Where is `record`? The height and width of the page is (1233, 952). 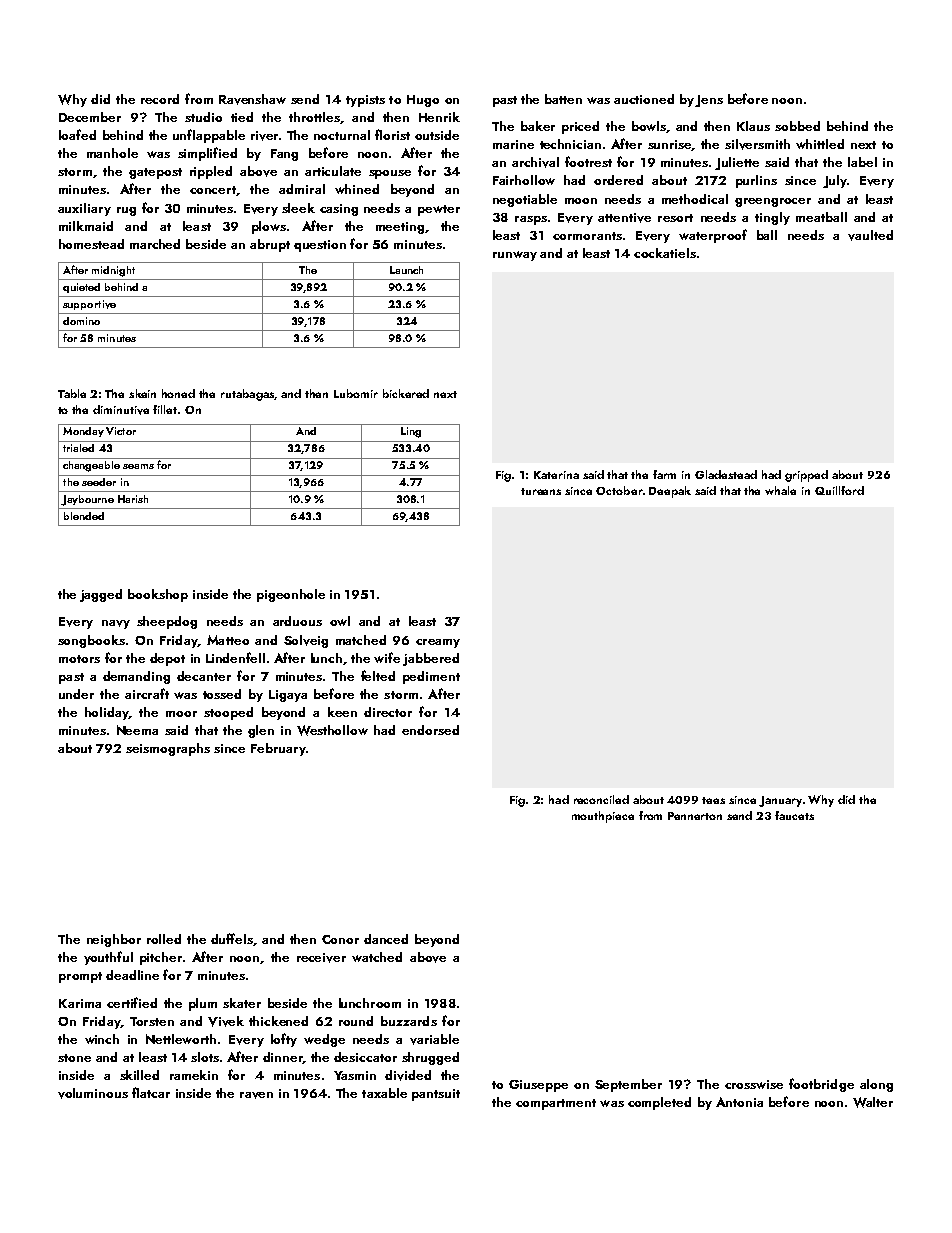
record is located at coordinates (160, 99).
